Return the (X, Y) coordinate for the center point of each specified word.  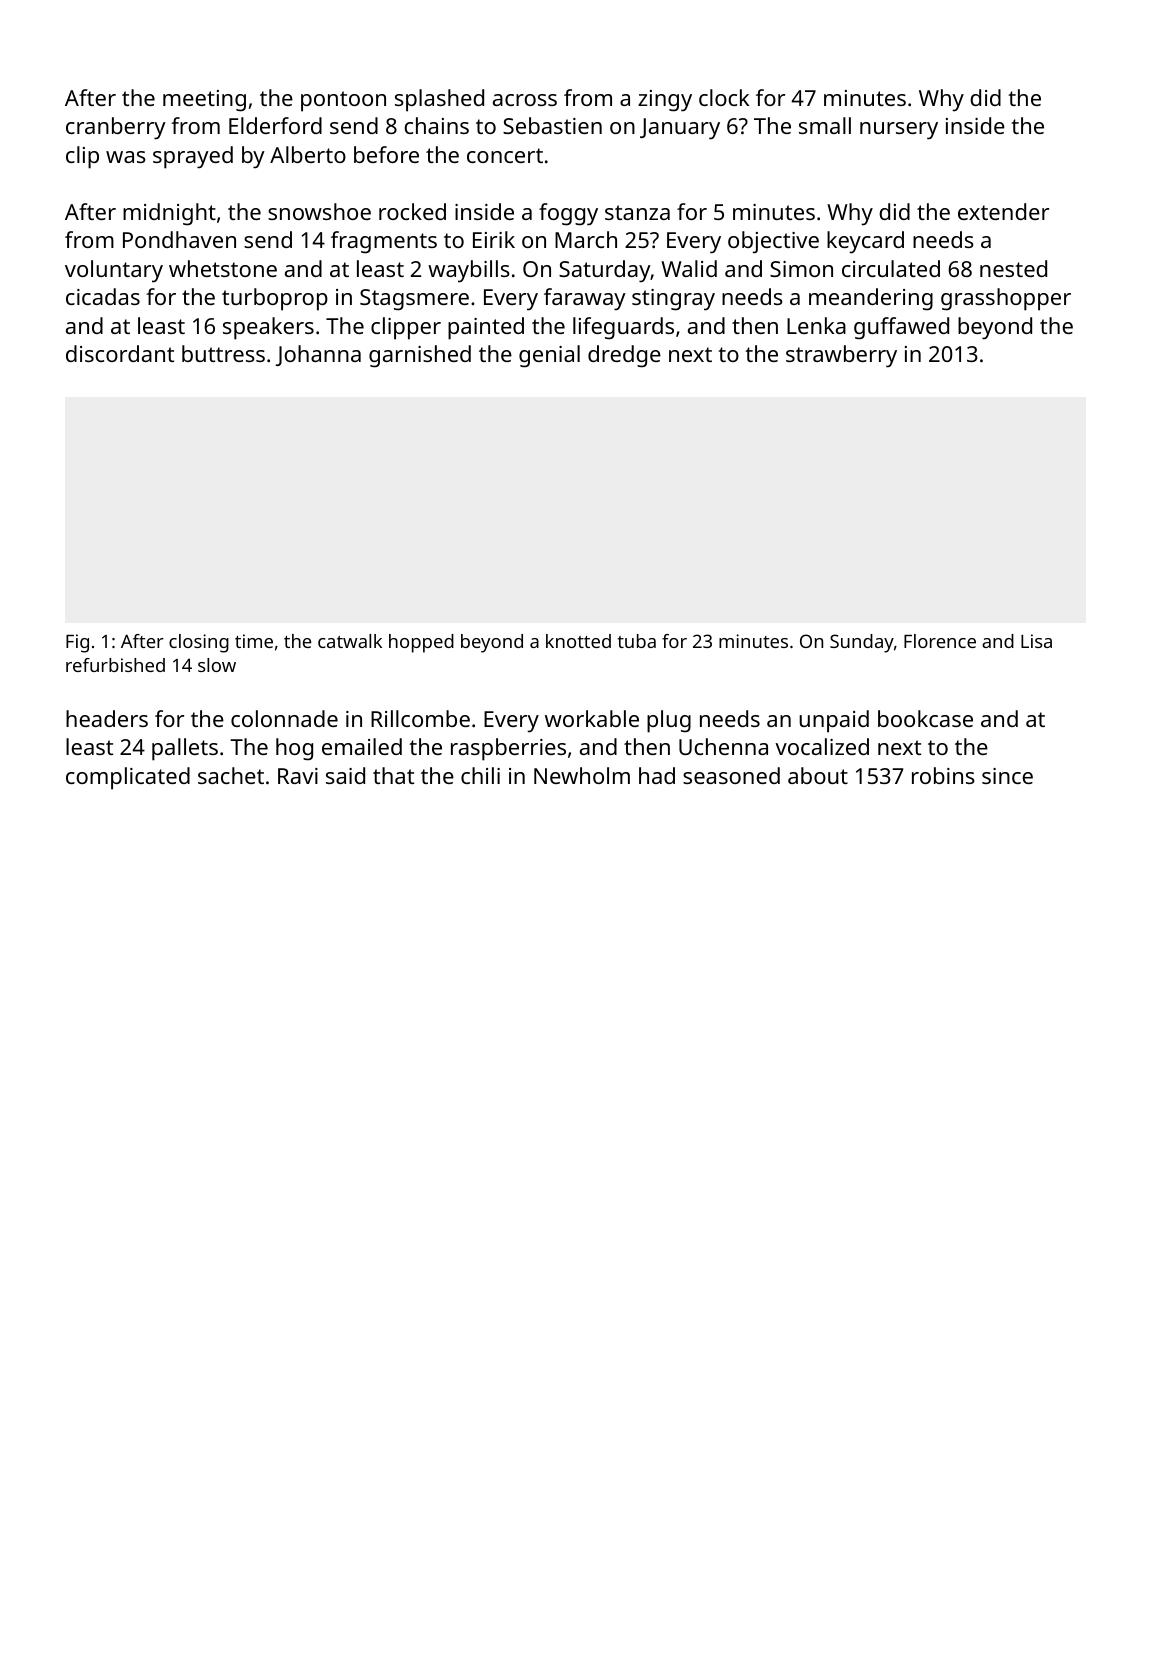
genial (549, 356)
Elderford (275, 125)
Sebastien (552, 125)
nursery (899, 131)
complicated (128, 778)
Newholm (582, 775)
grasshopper (1006, 299)
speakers (268, 328)
